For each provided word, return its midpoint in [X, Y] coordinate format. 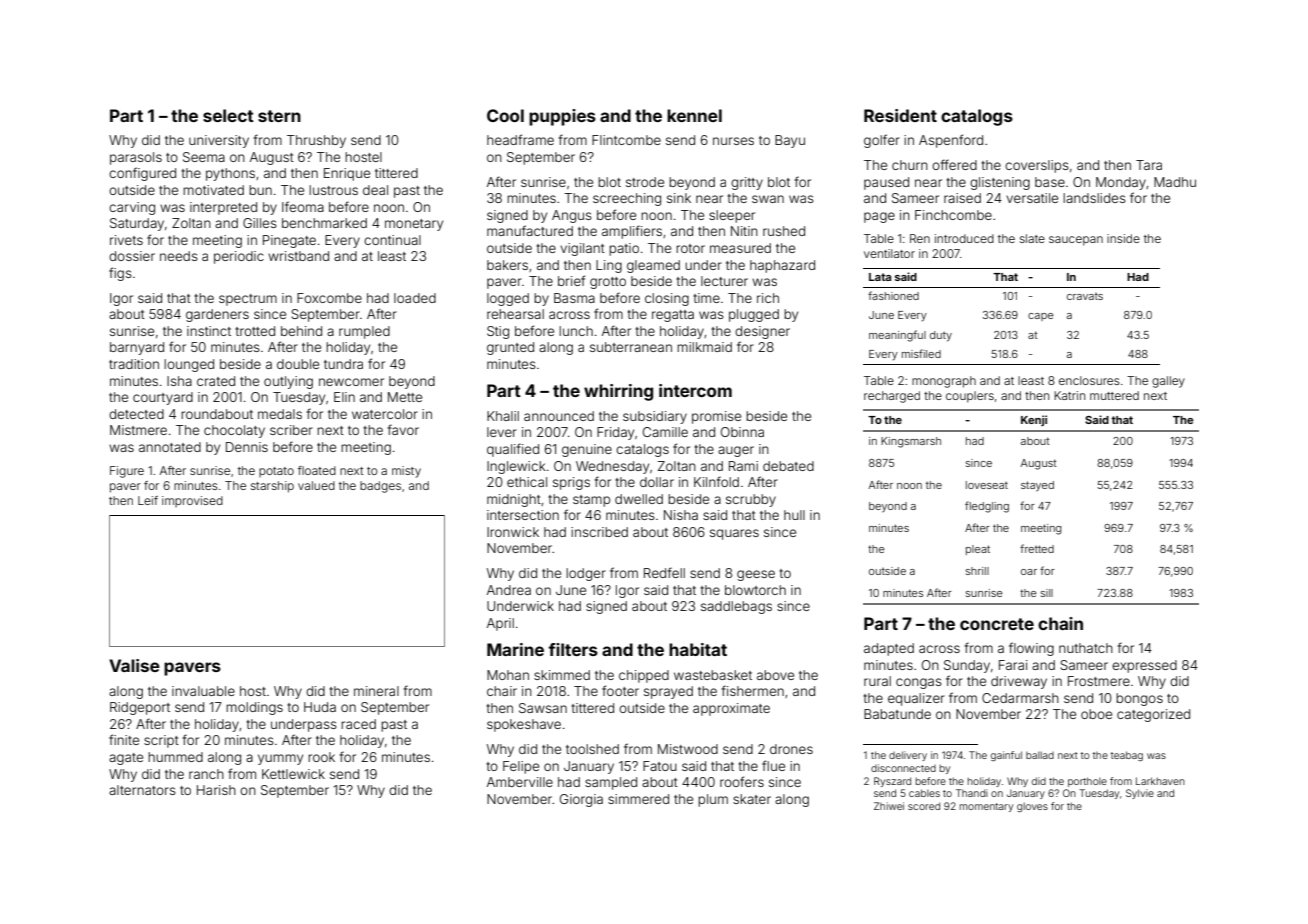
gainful [1006, 756]
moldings [254, 708]
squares [734, 534]
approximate [731, 709]
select [228, 115]
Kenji [1034, 420]
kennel [694, 115]
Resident [900, 115]
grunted [510, 348]
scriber [291, 430]
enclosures [1089, 380]
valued [316, 485]
